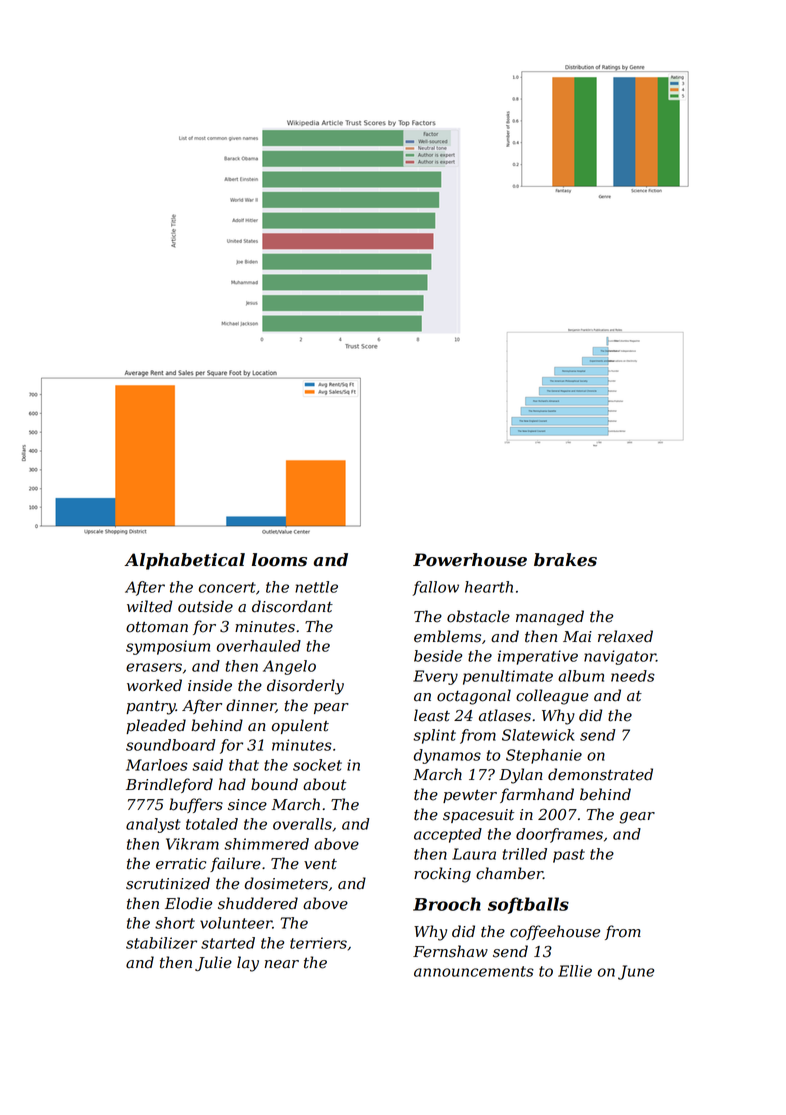  I want to click on dinner, so click(251, 706).
